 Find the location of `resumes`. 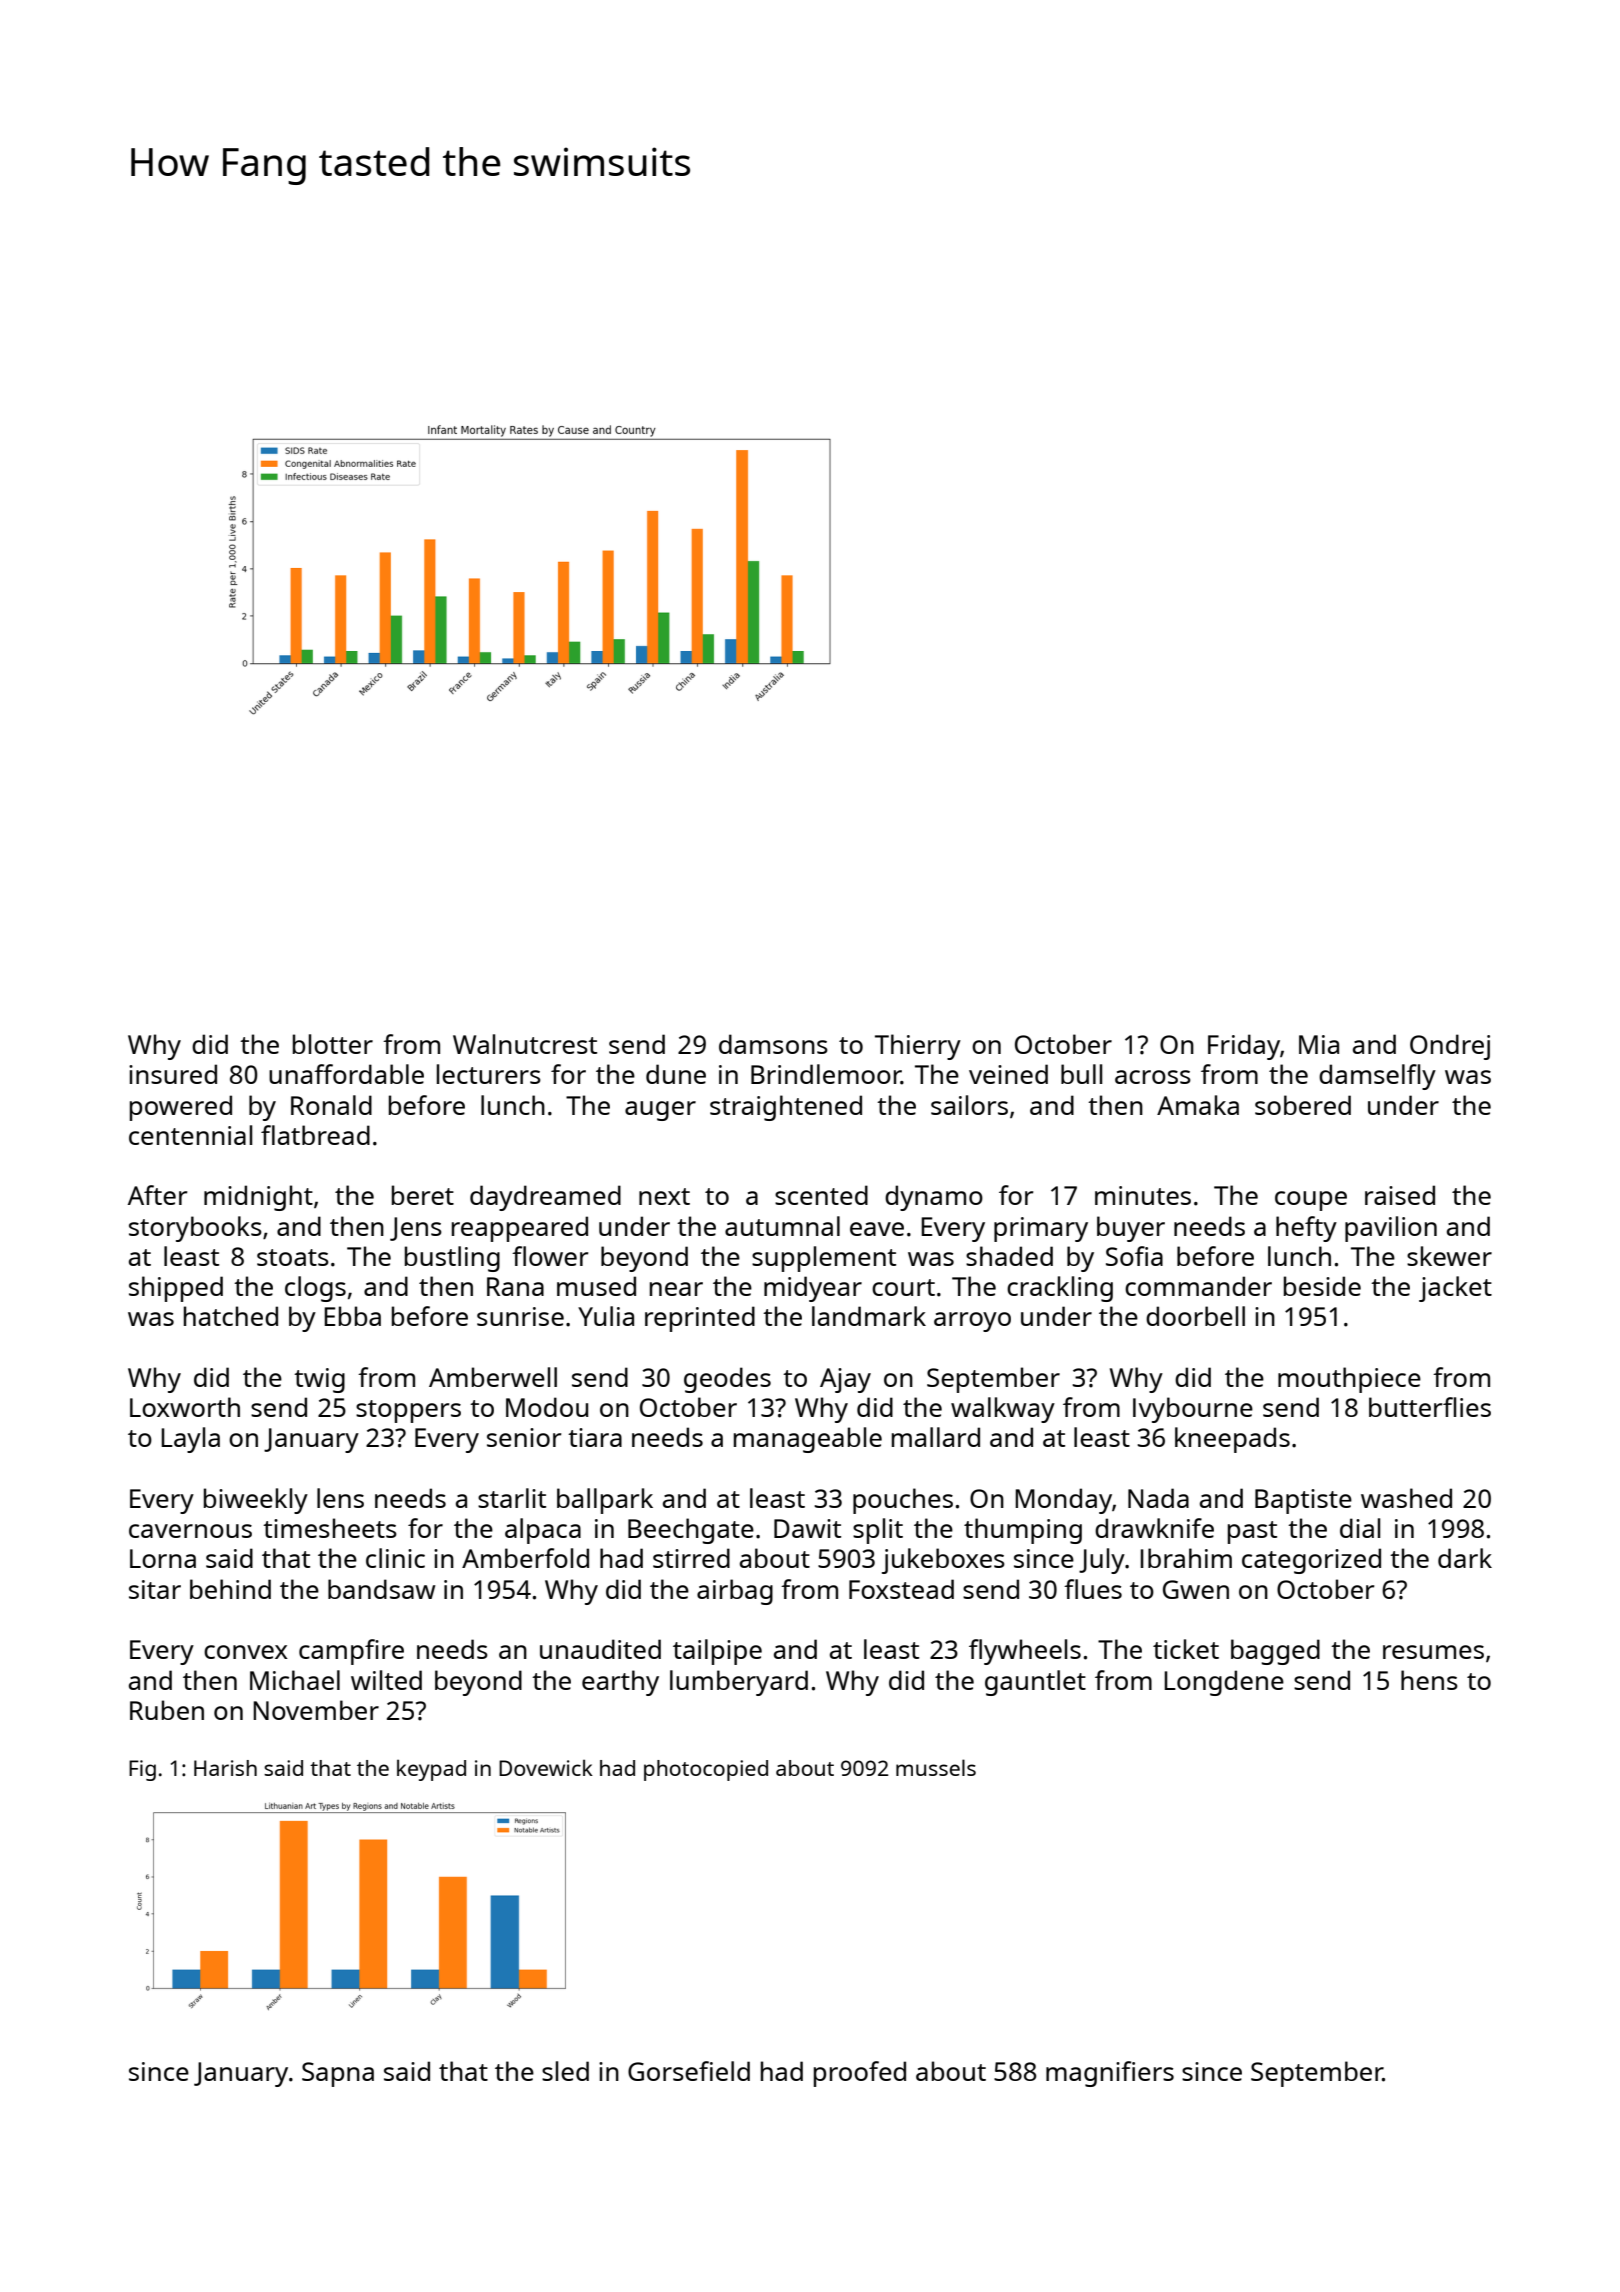

resumes is located at coordinates (1433, 1652).
